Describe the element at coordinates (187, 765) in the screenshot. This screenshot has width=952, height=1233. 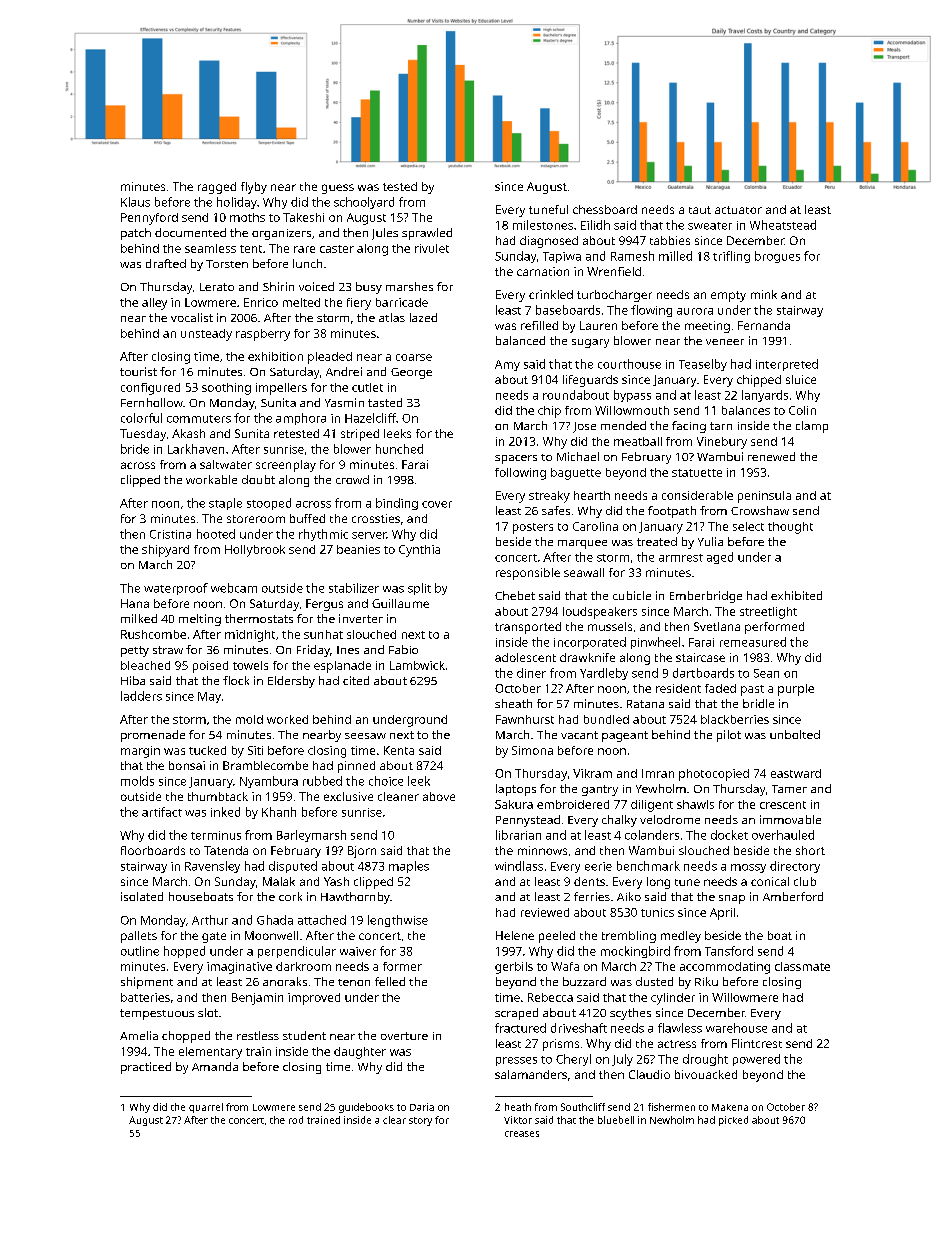
I see `bonsai` at that location.
